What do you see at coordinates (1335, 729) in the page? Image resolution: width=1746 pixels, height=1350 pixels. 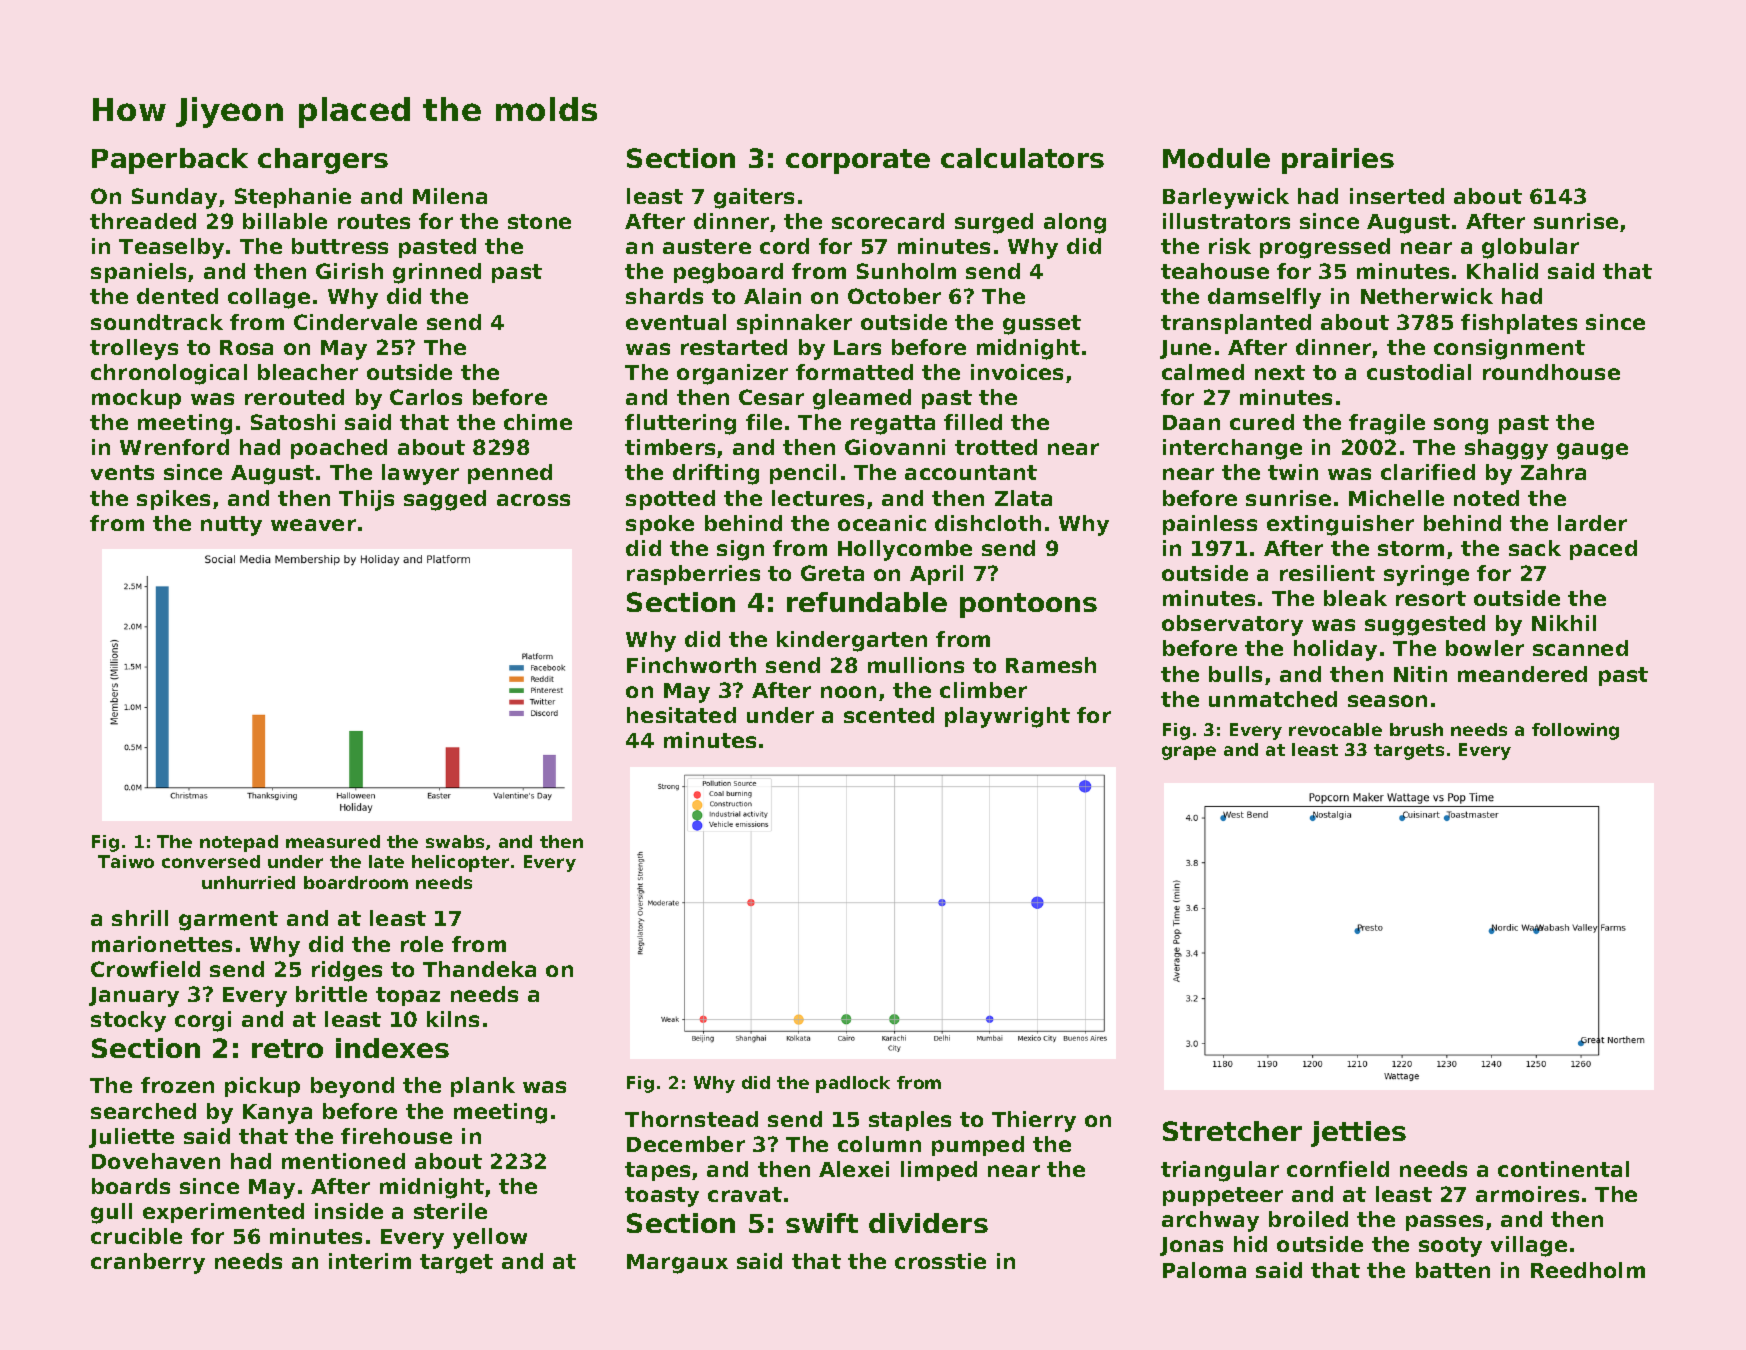 I see `revocable` at bounding box center [1335, 729].
